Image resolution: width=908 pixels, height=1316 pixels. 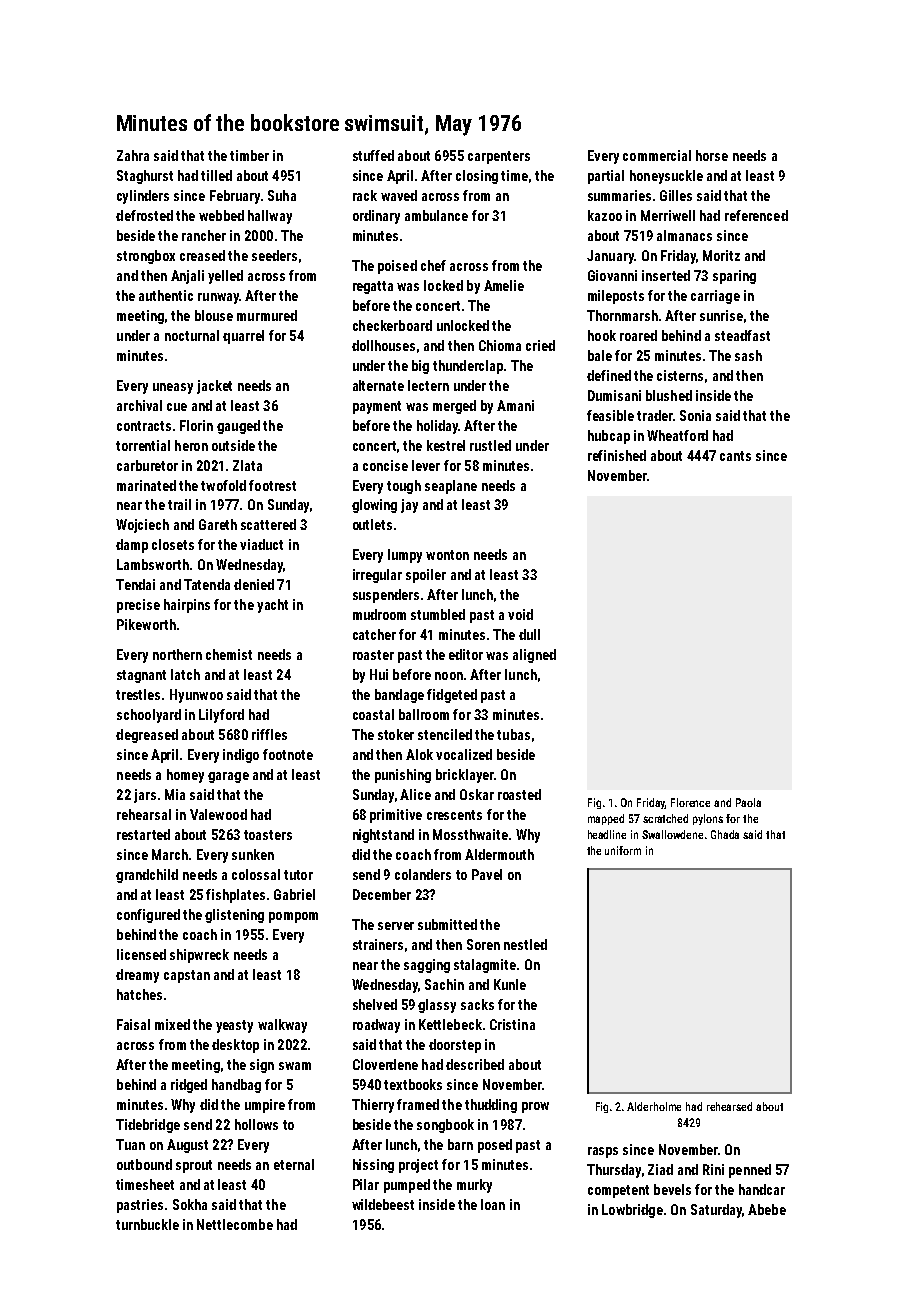 What do you see at coordinates (729, 1106) in the document?
I see `rehearsed` at bounding box center [729, 1106].
